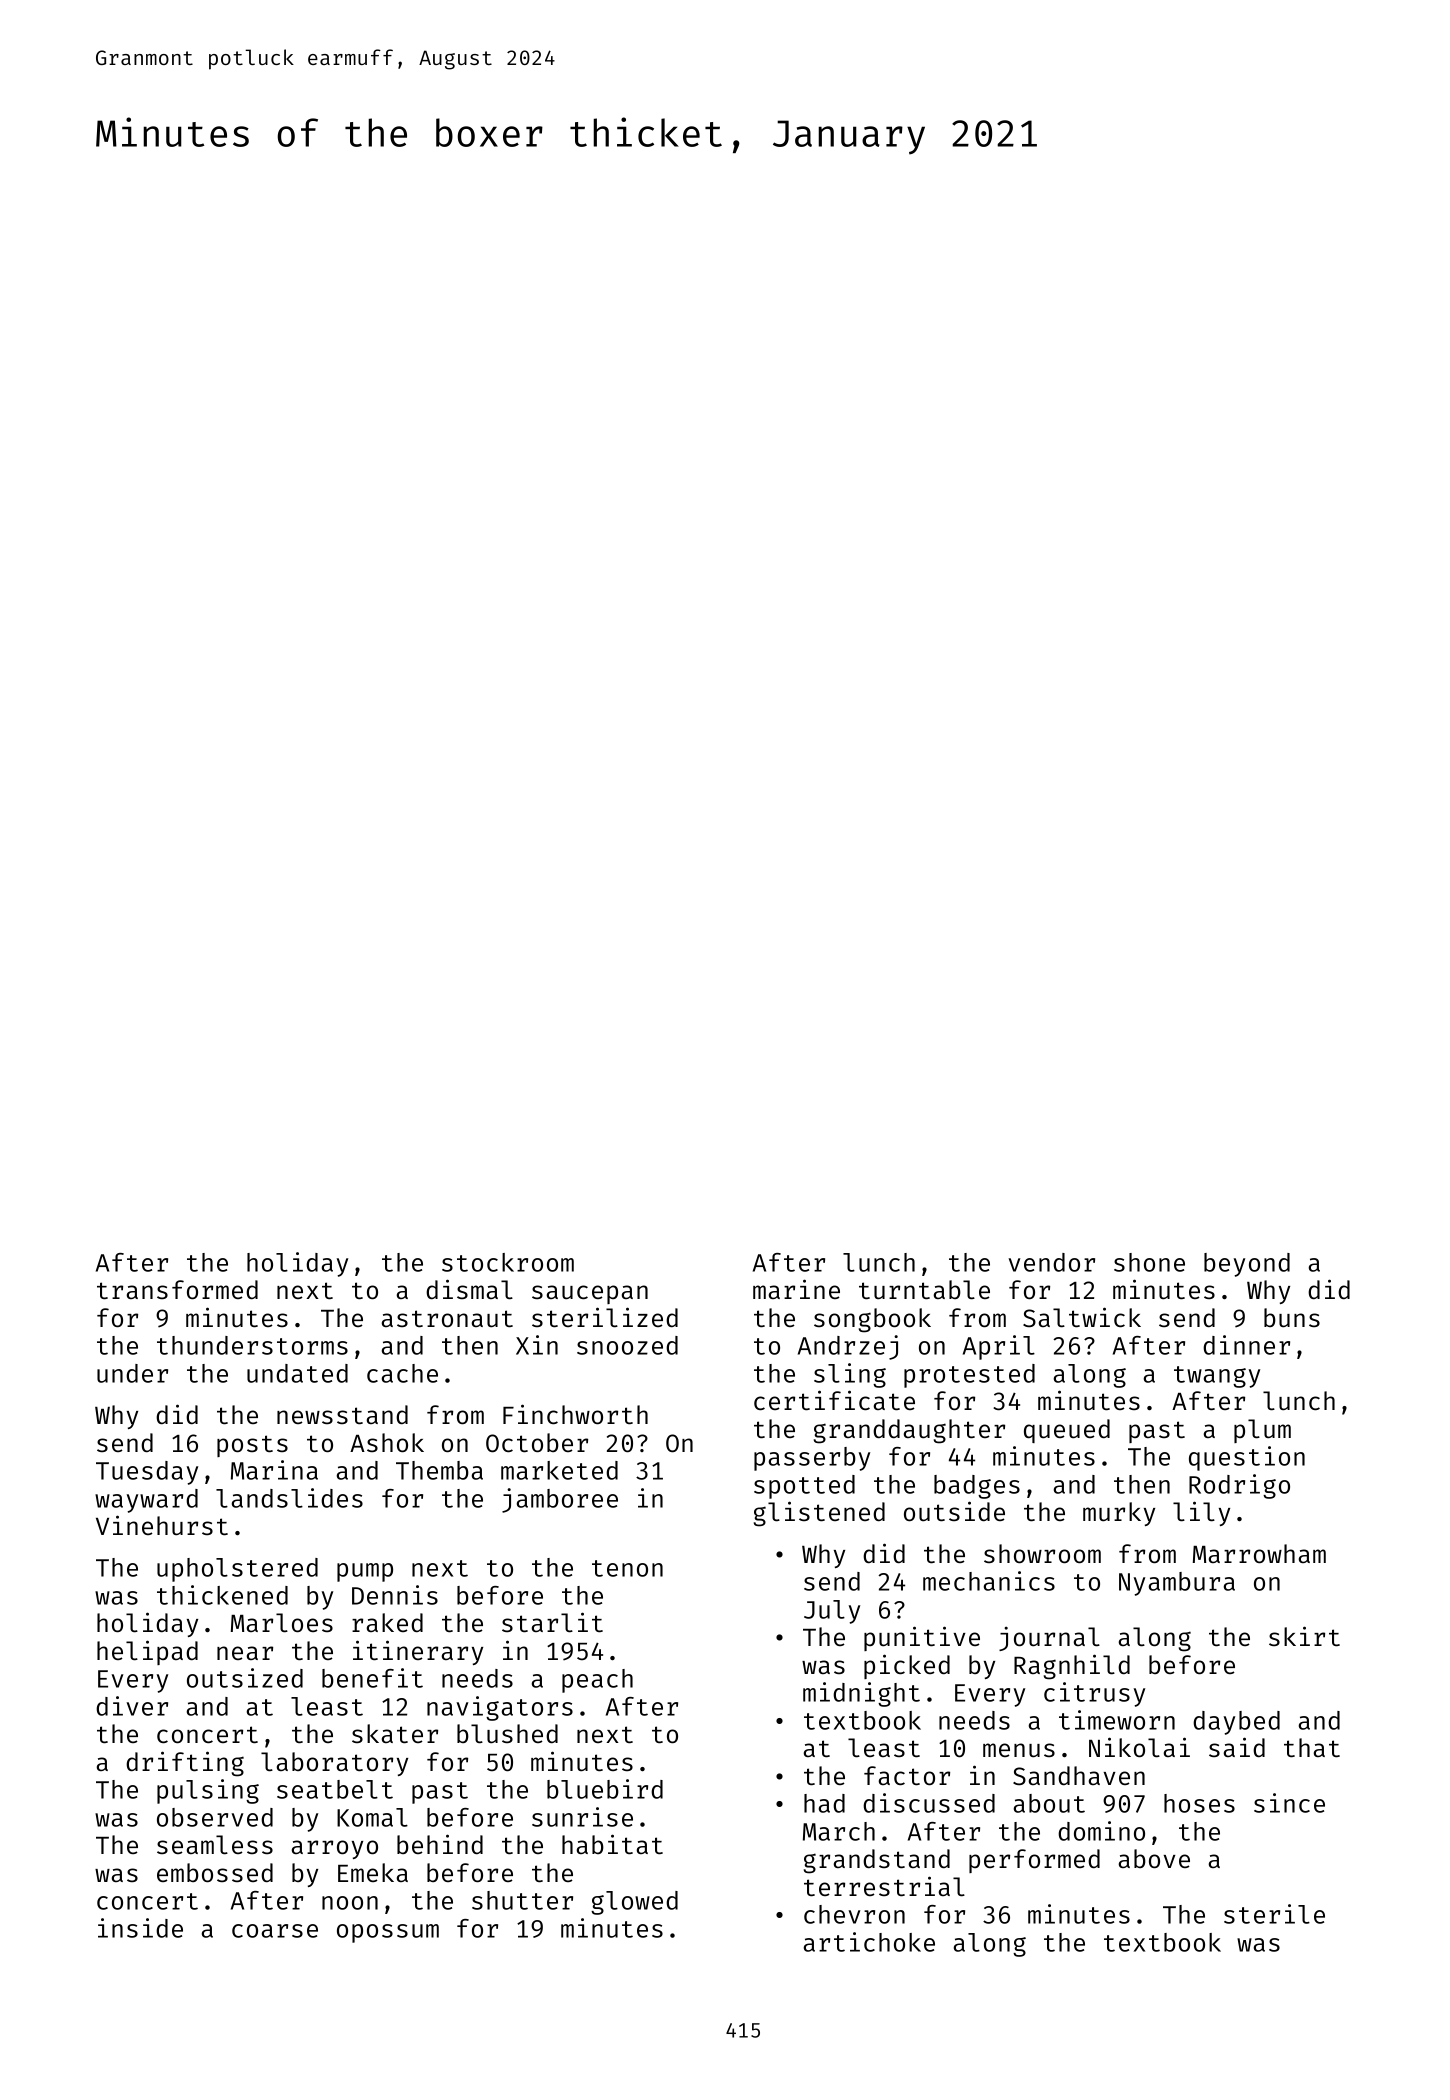  What do you see at coordinates (605, 1317) in the screenshot?
I see `sterilized` at bounding box center [605, 1317].
